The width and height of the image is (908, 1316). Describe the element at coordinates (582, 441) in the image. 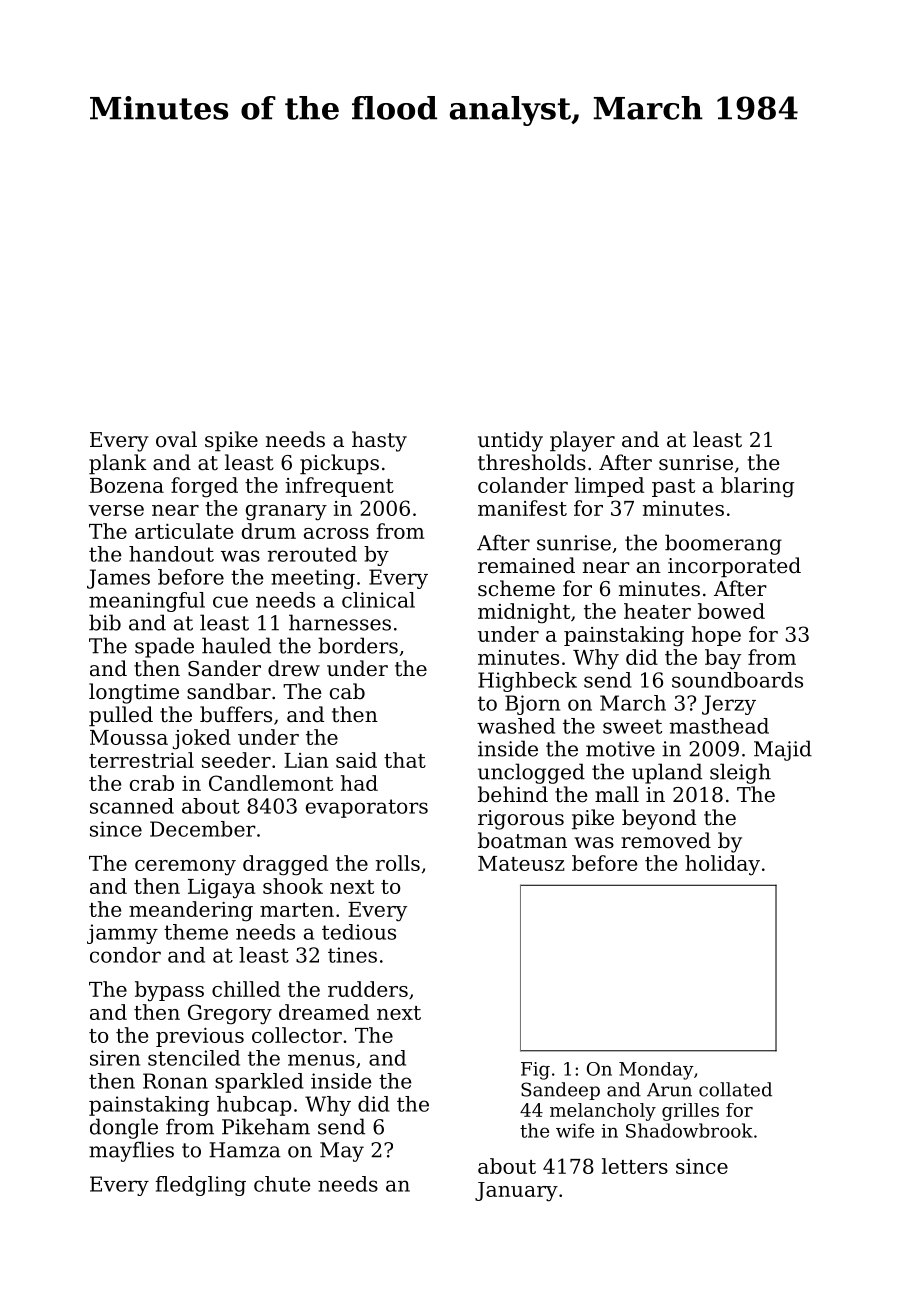

I see `player` at that location.
